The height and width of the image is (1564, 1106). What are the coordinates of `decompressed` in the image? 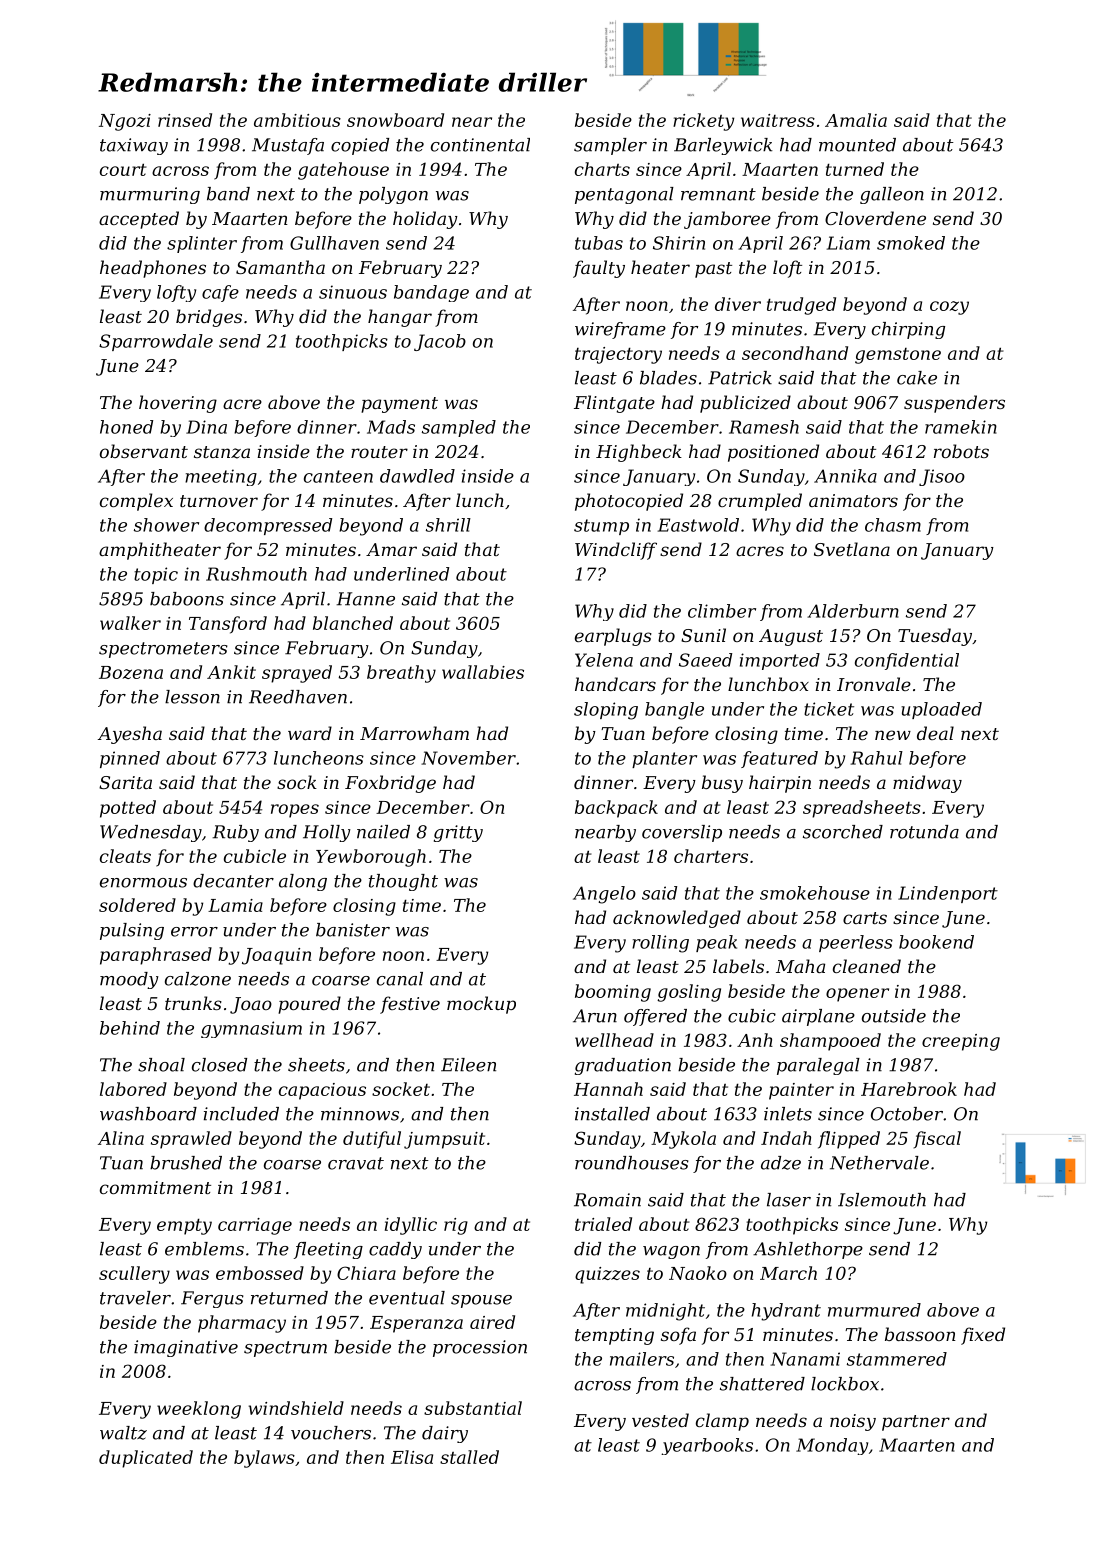 It's located at (268, 526).
